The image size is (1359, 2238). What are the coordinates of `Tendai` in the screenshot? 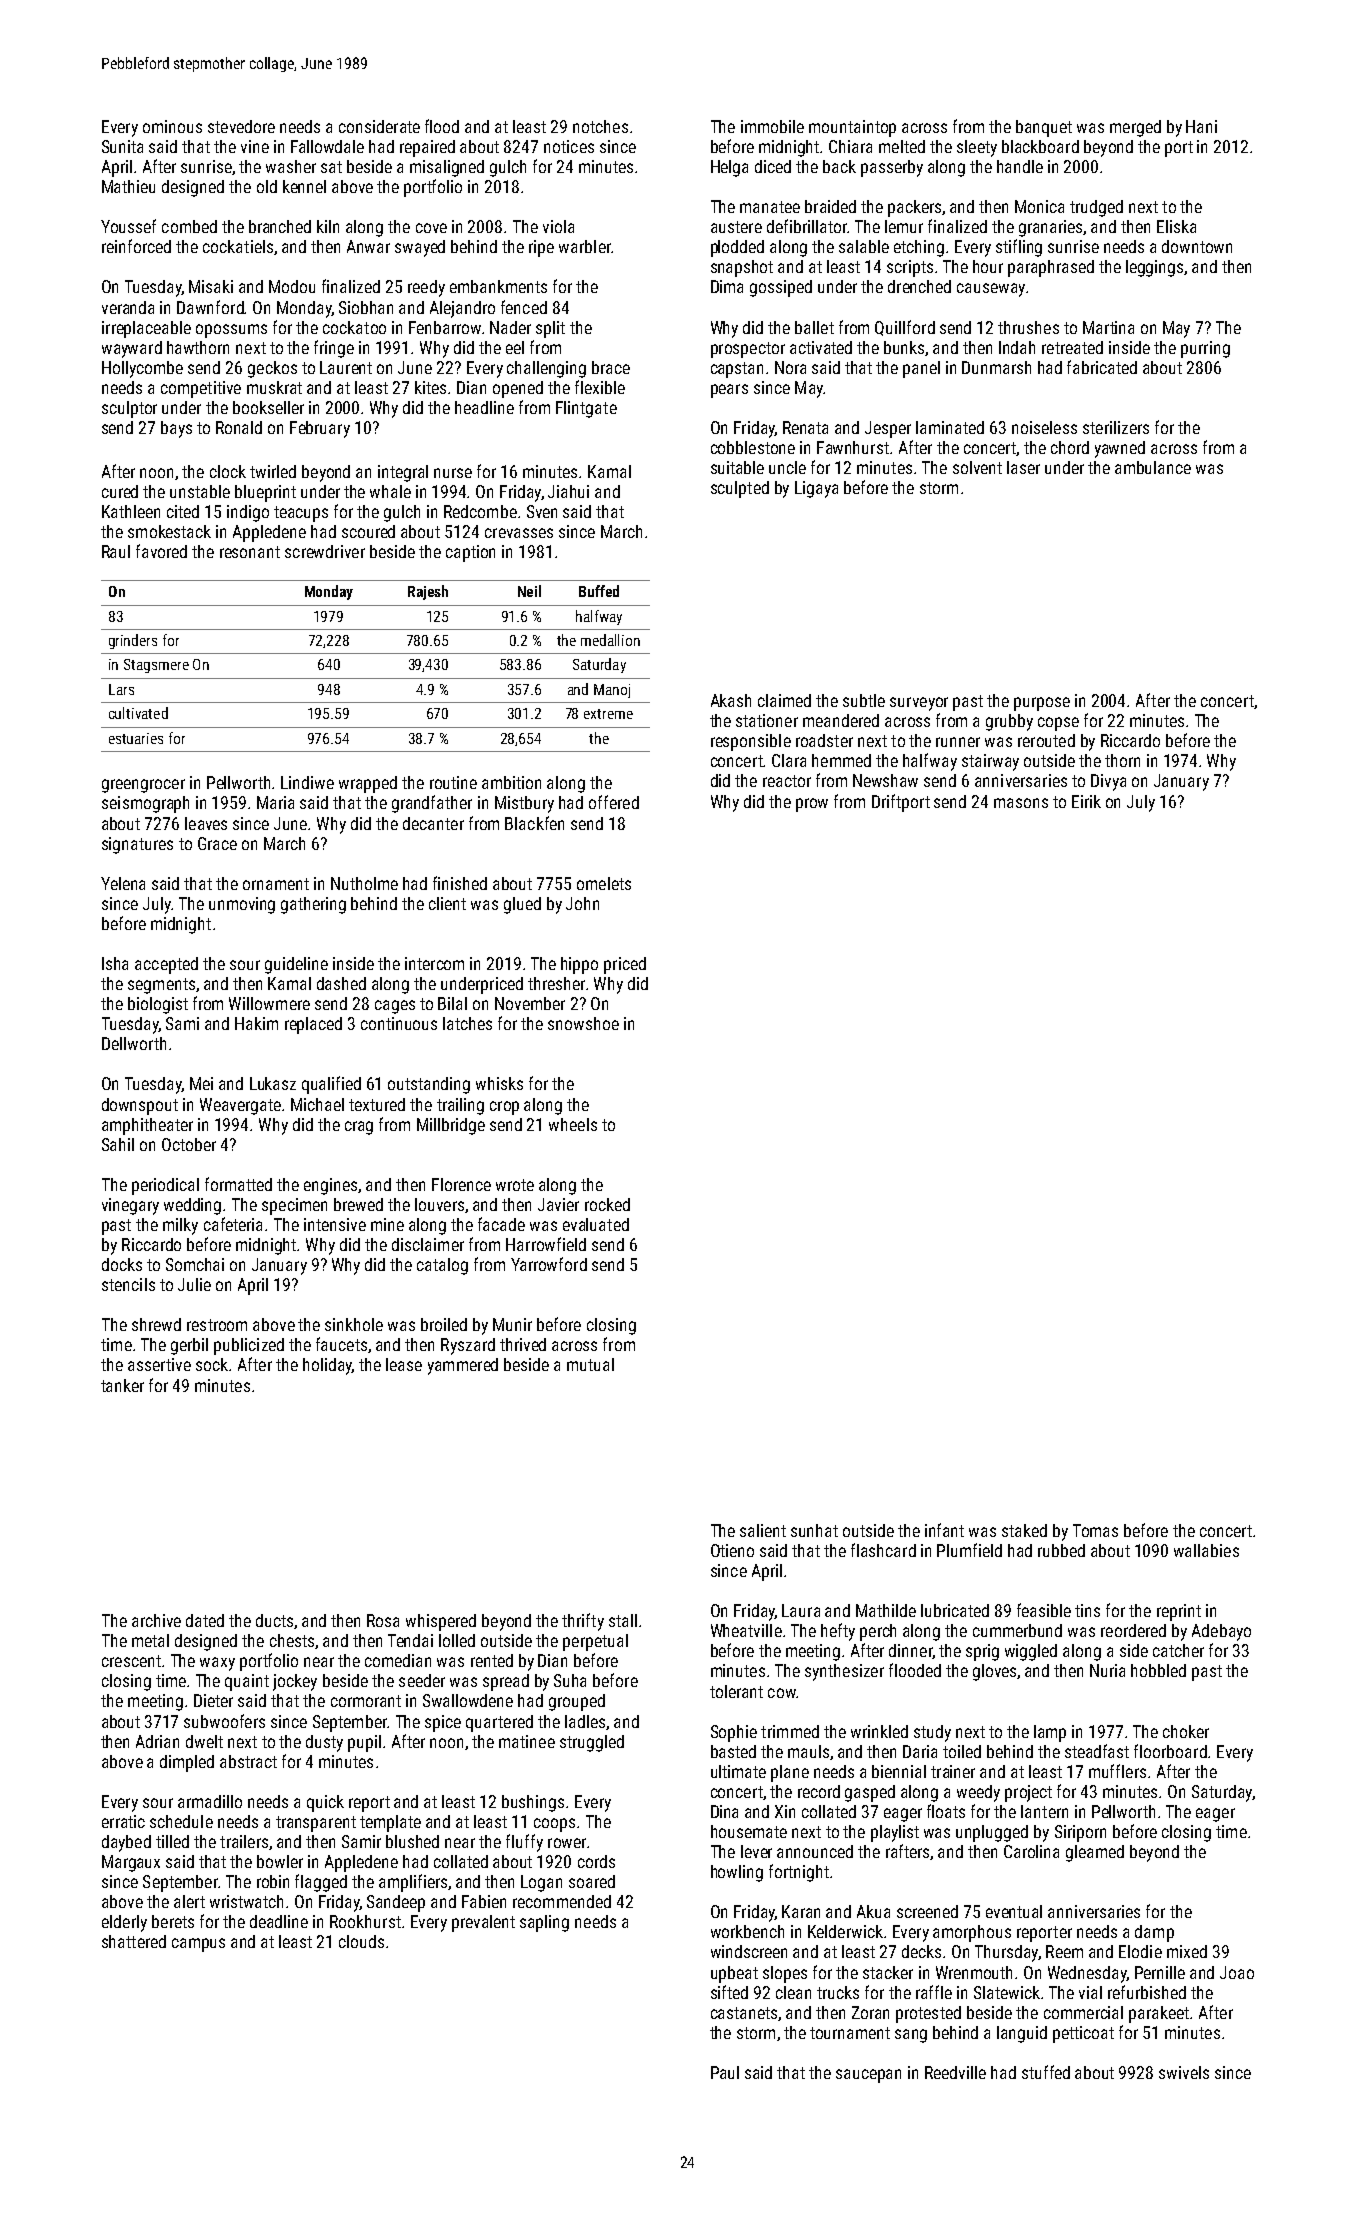 It's located at (410, 1640).
